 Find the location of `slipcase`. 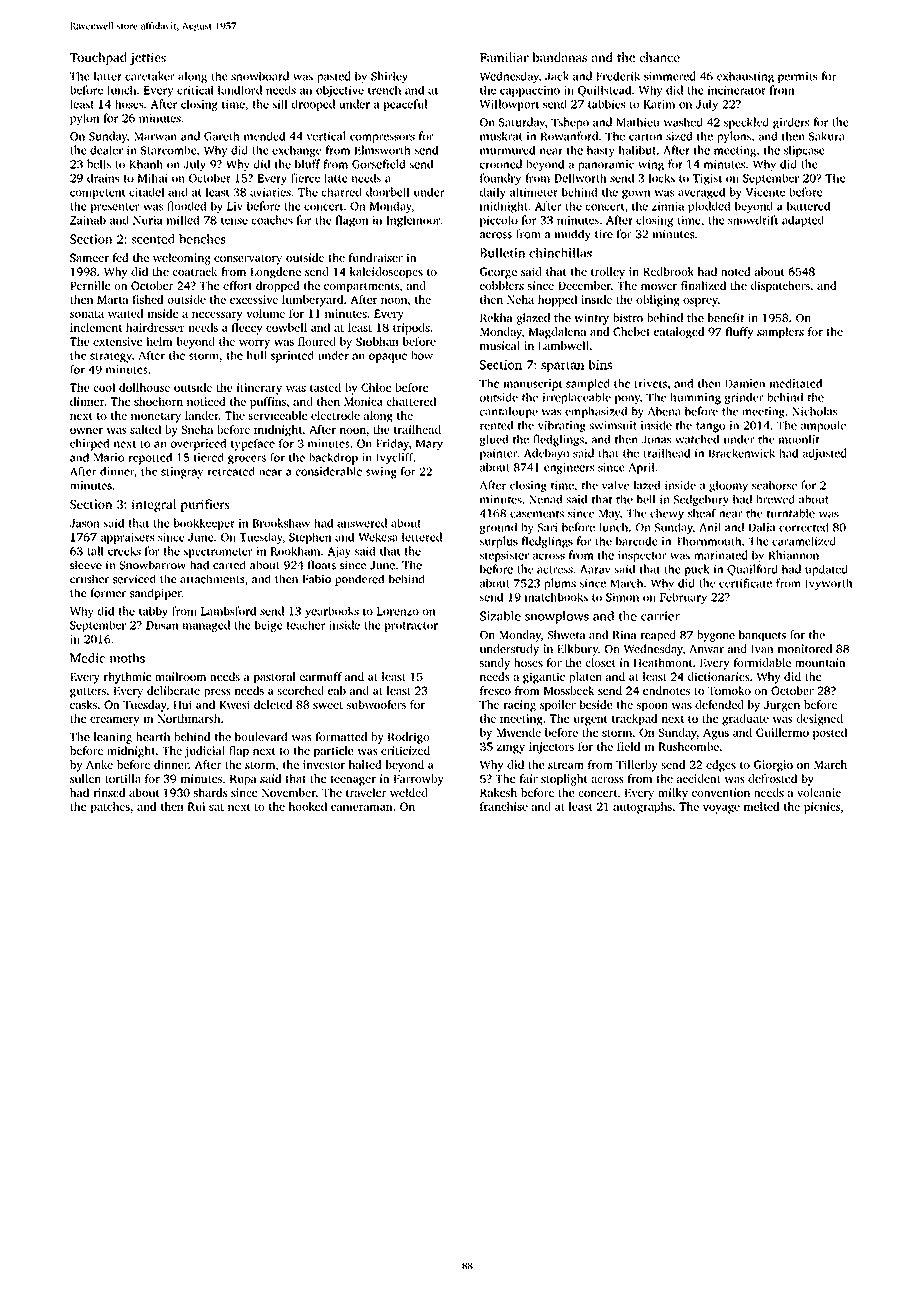

slipcase is located at coordinates (804, 151).
